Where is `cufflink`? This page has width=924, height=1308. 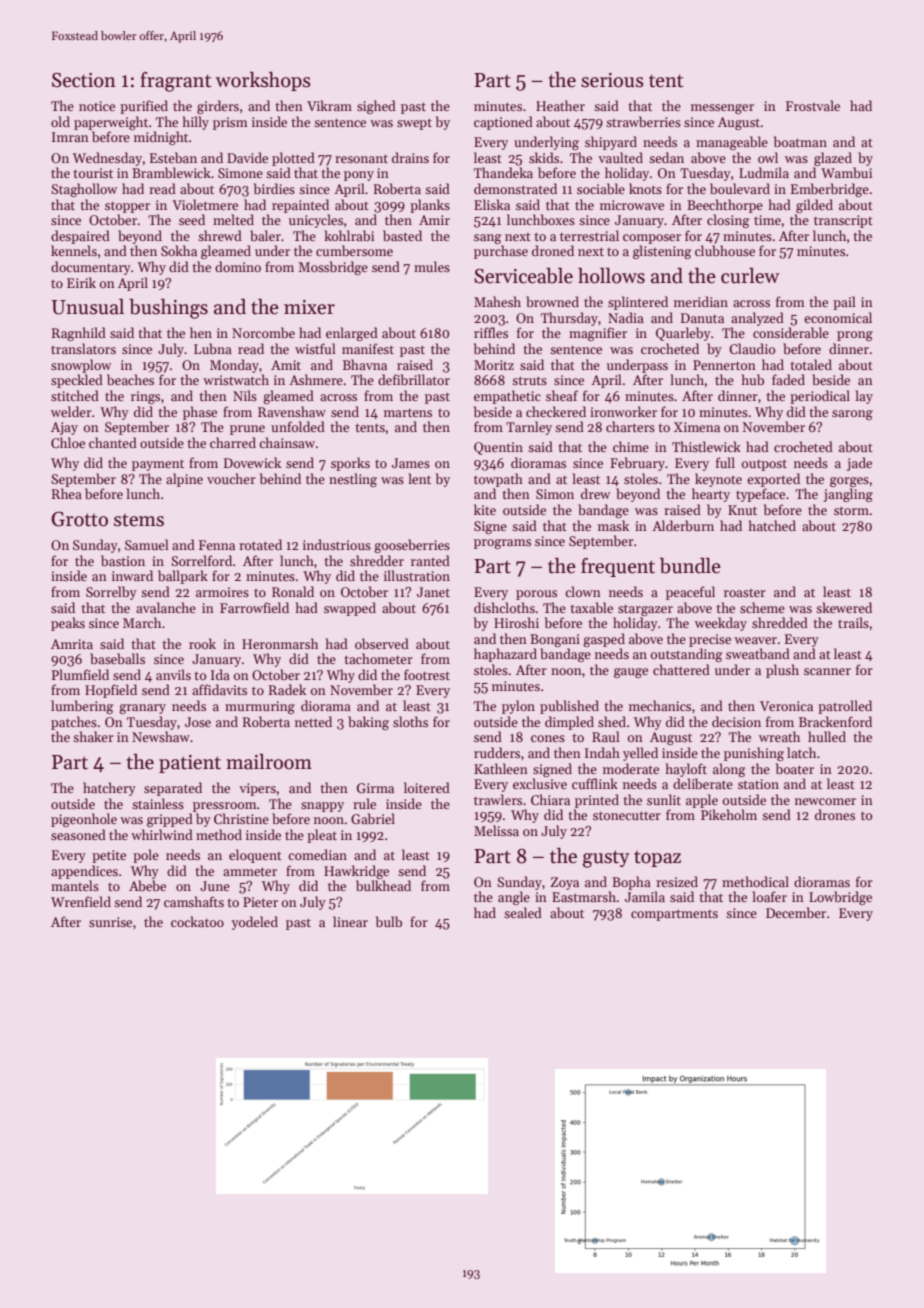
cufflink is located at coordinates (595, 783).
